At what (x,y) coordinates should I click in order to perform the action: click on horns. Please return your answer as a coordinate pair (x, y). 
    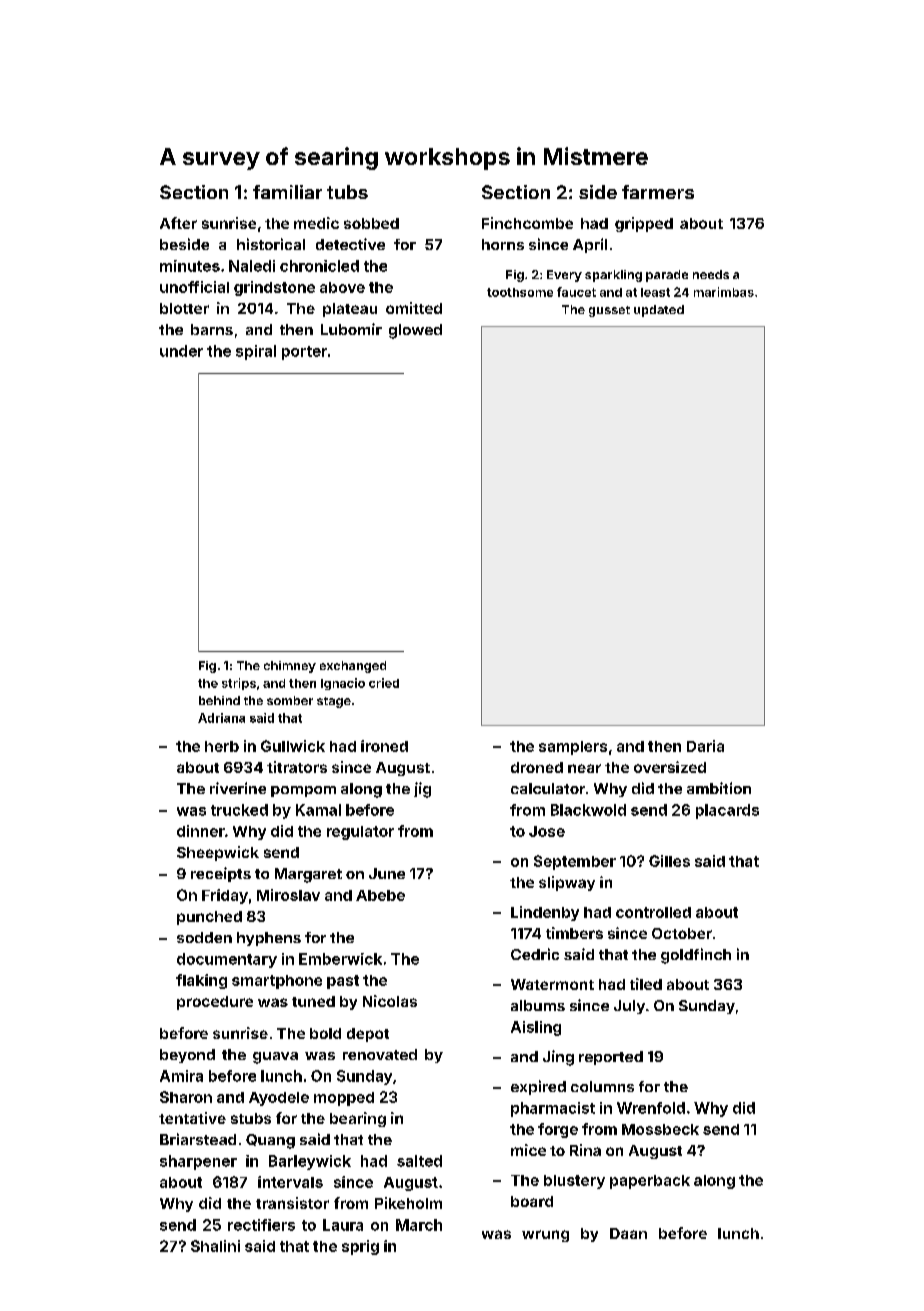
    Looking at the image, I should click on (503, 244).
